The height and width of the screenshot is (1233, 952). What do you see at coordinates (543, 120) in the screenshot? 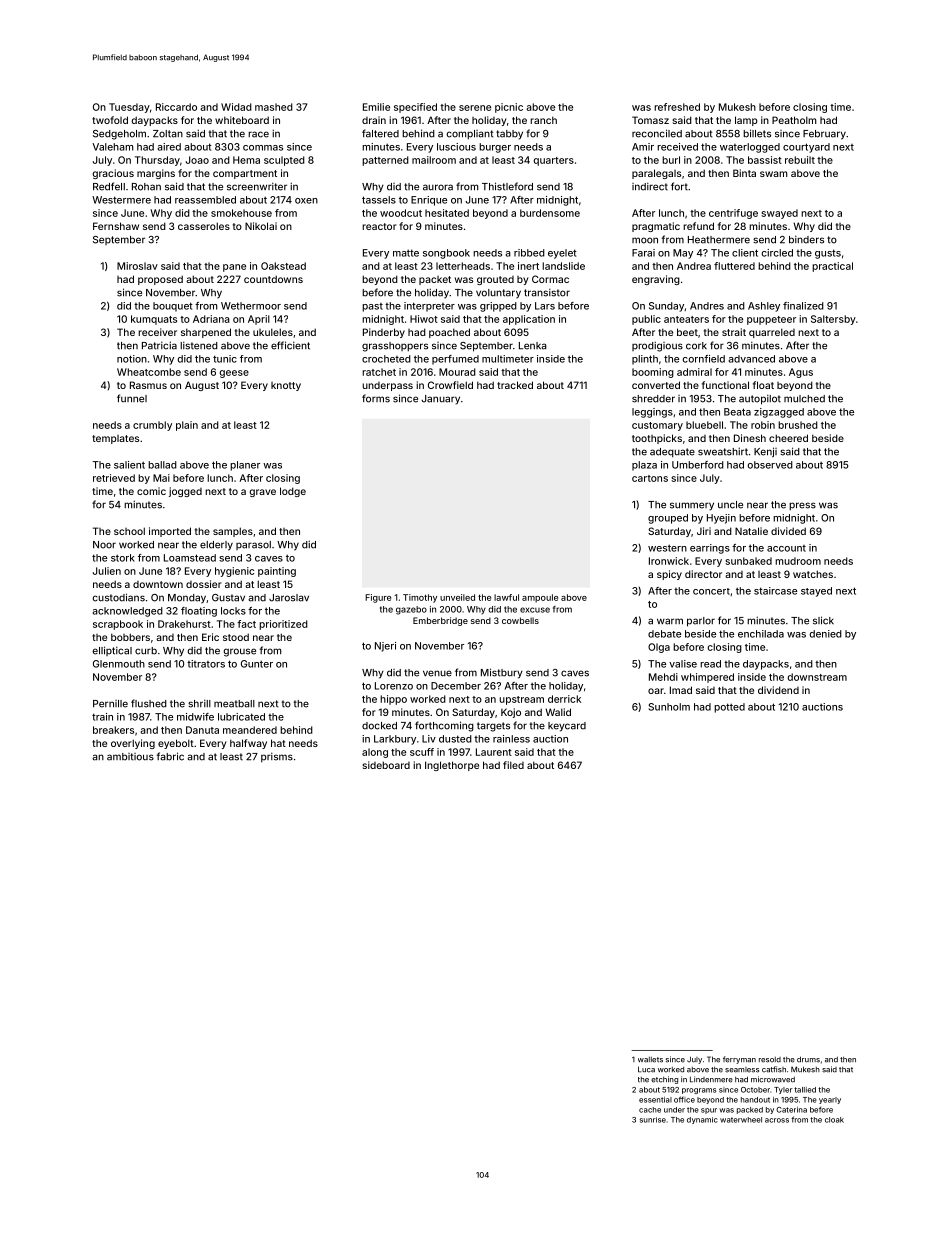
I see `ranch` at bounding box center [543, 120].
